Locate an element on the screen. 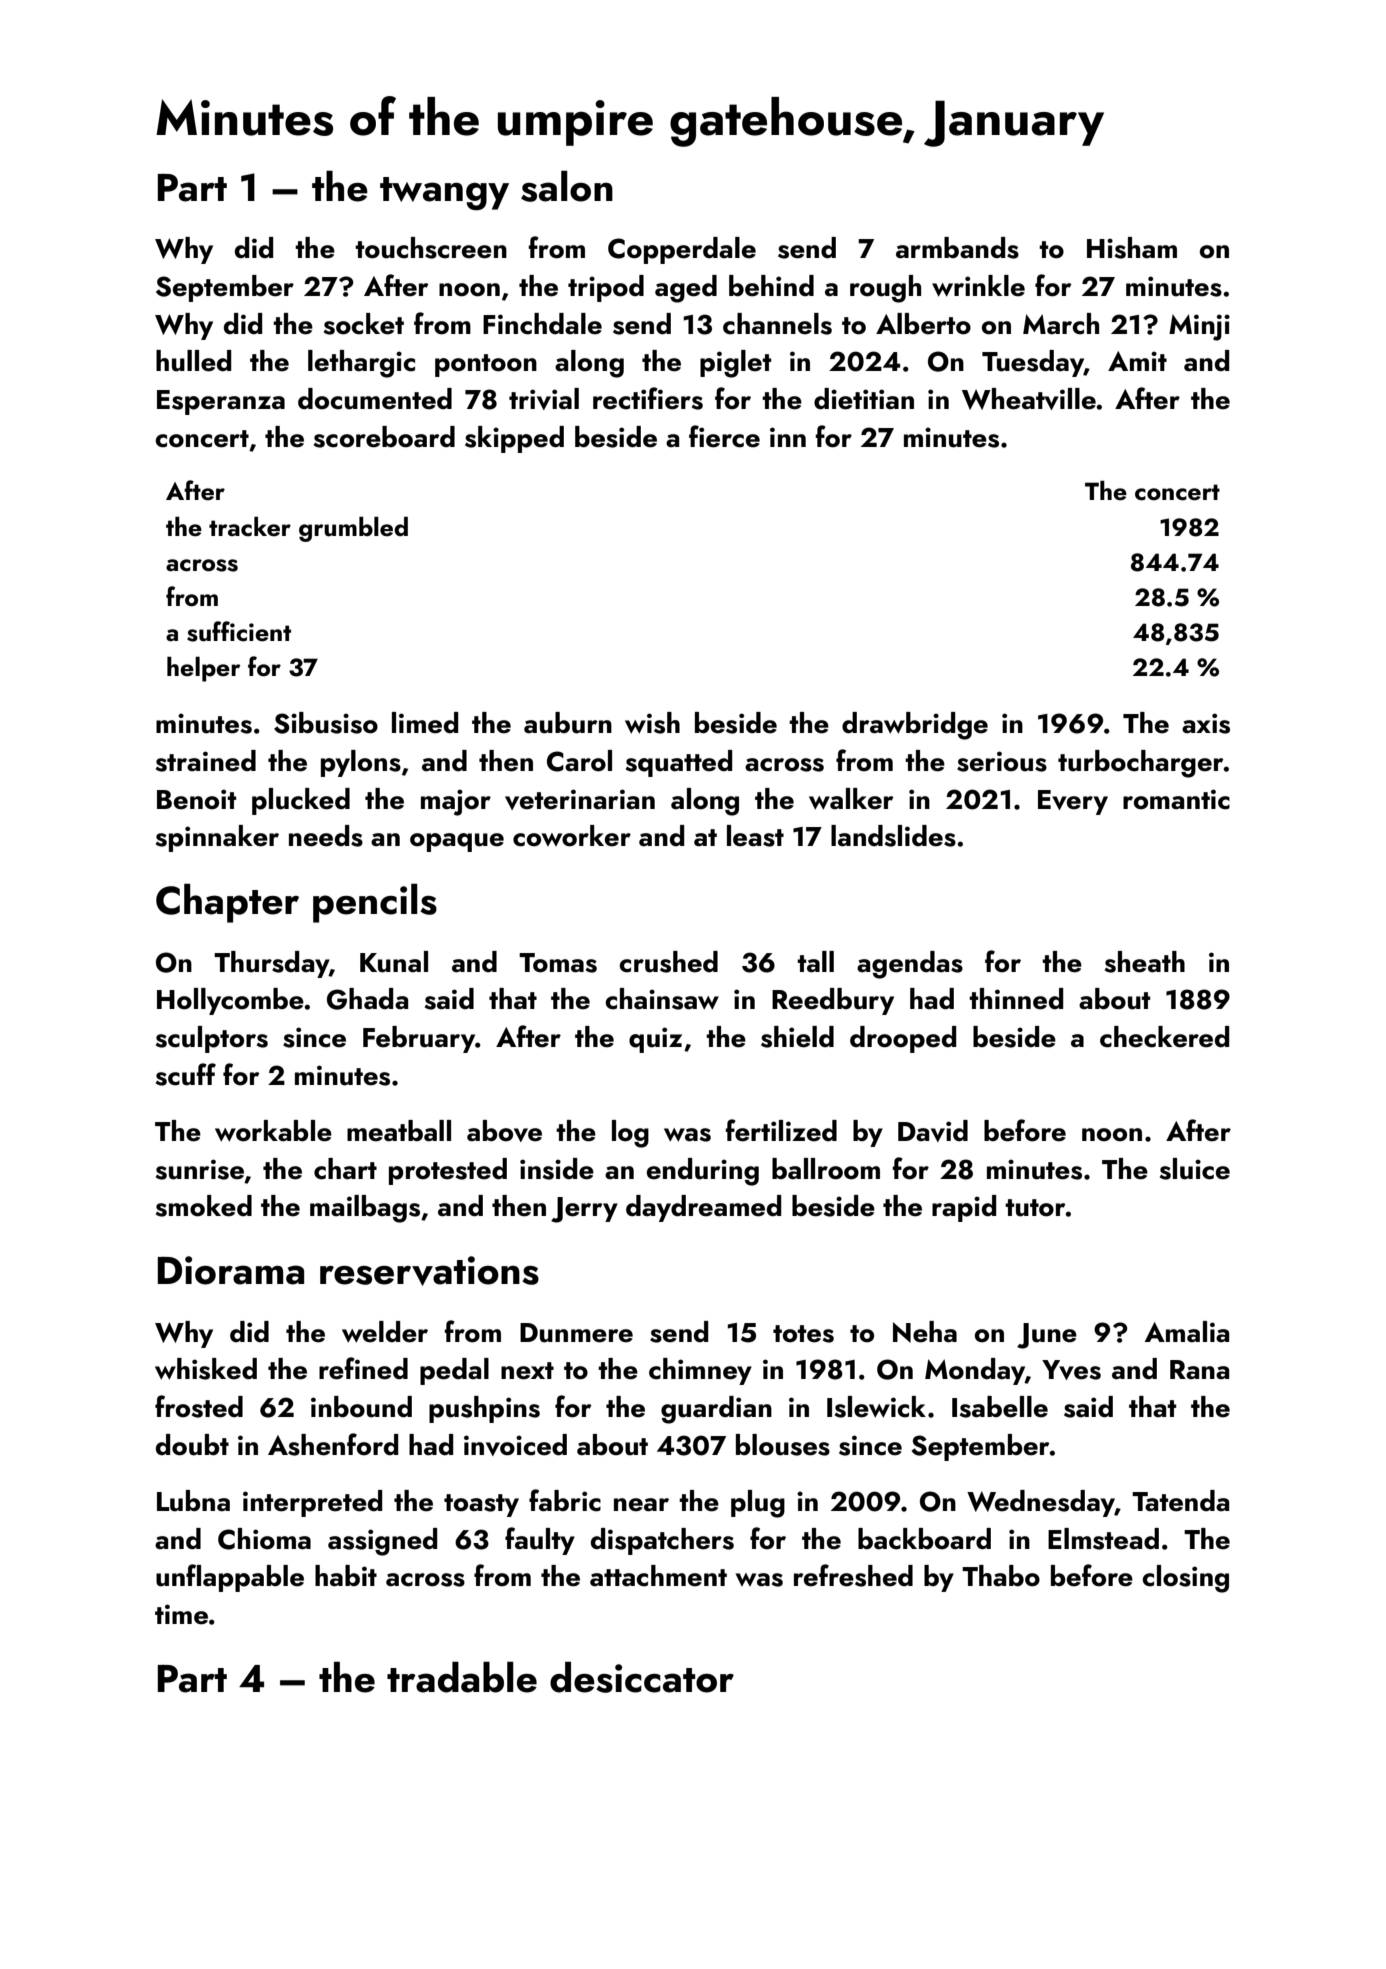  tall is located at coordinates (815, 962).
